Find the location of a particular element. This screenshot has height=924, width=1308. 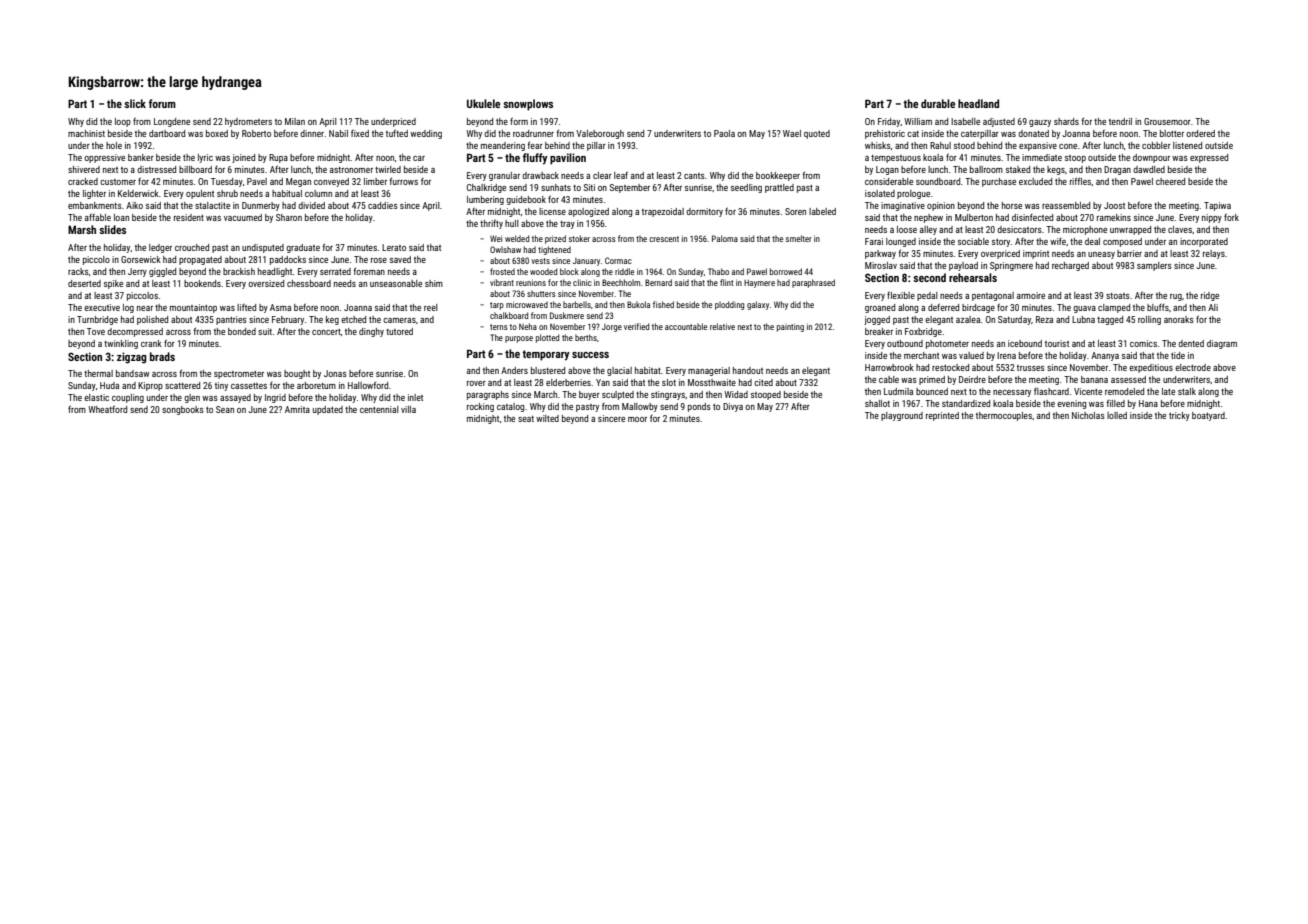

machinist is located at coordinates (86, 133).
